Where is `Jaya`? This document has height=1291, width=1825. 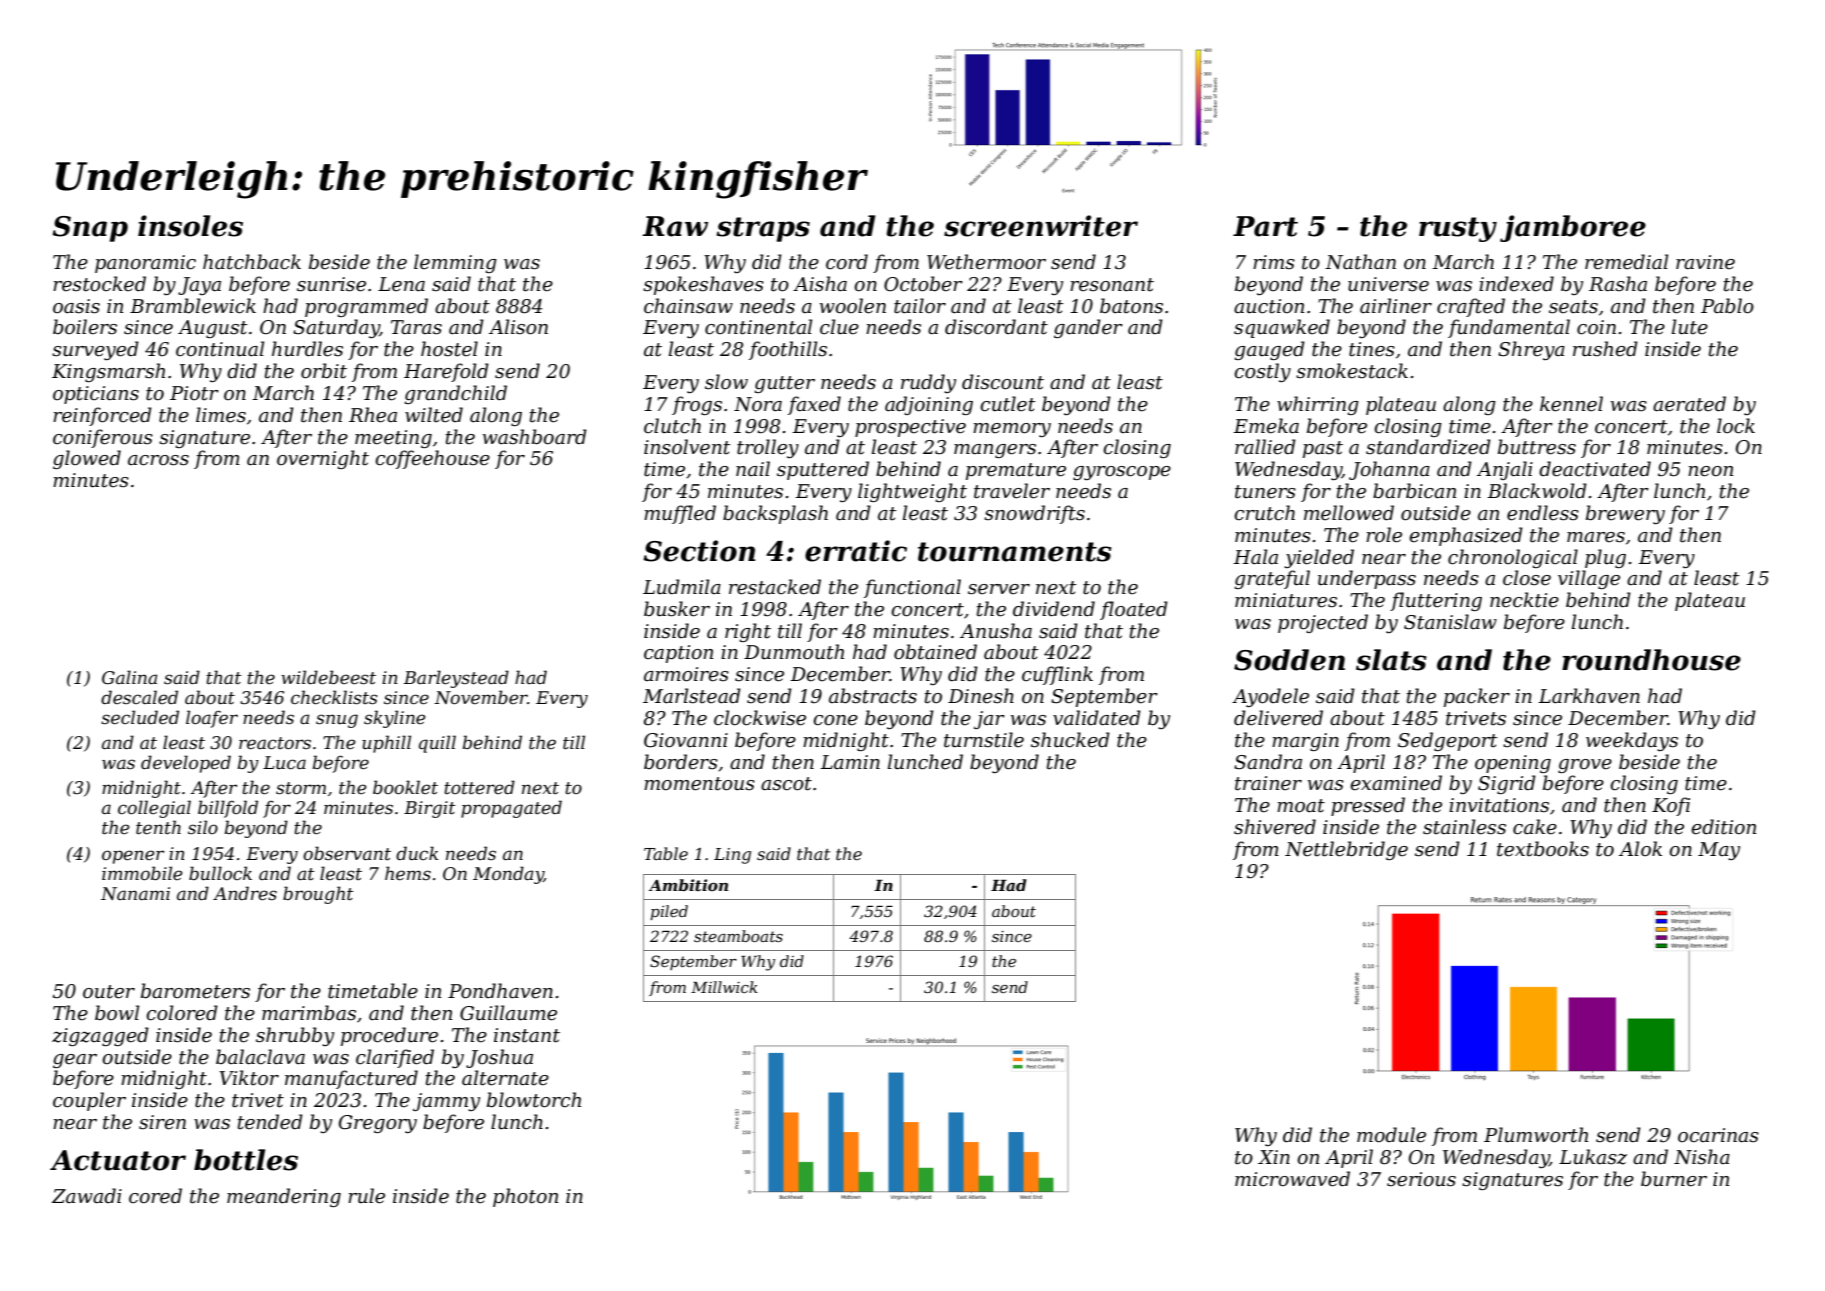 Jaya is located at coordinates (199, 286).
